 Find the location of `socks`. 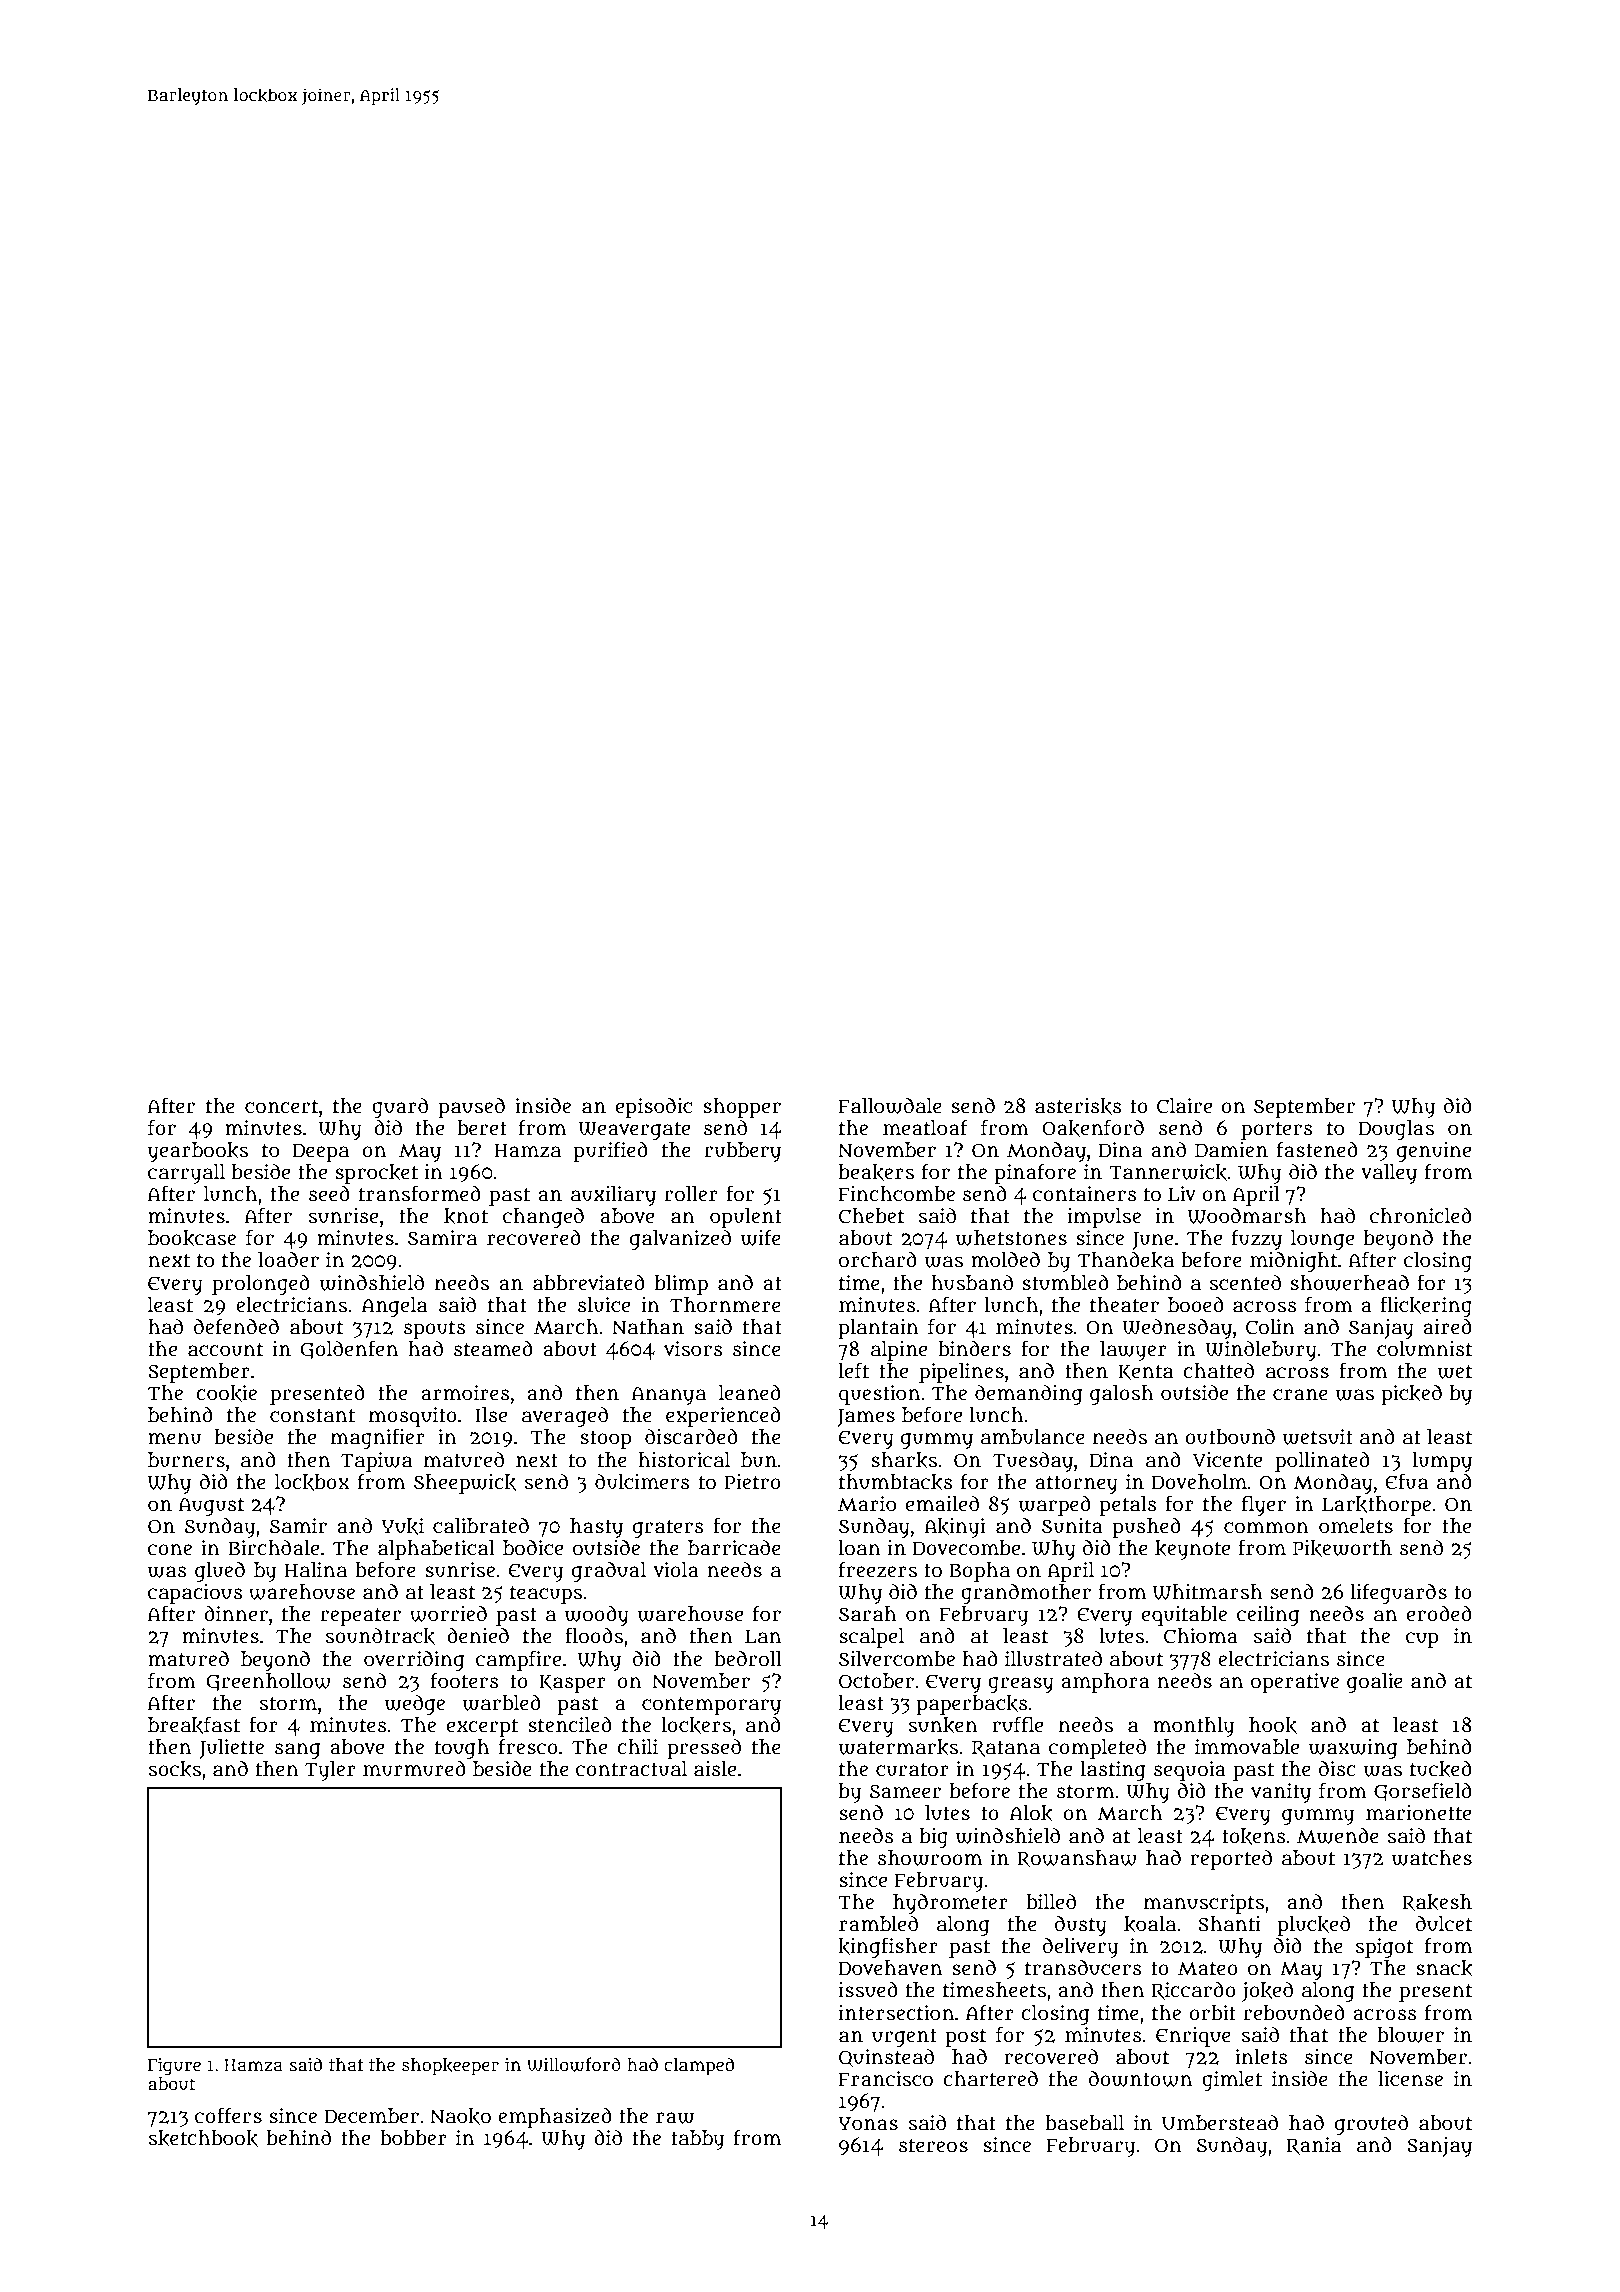

socks is located at coordinates (175, 1769).
